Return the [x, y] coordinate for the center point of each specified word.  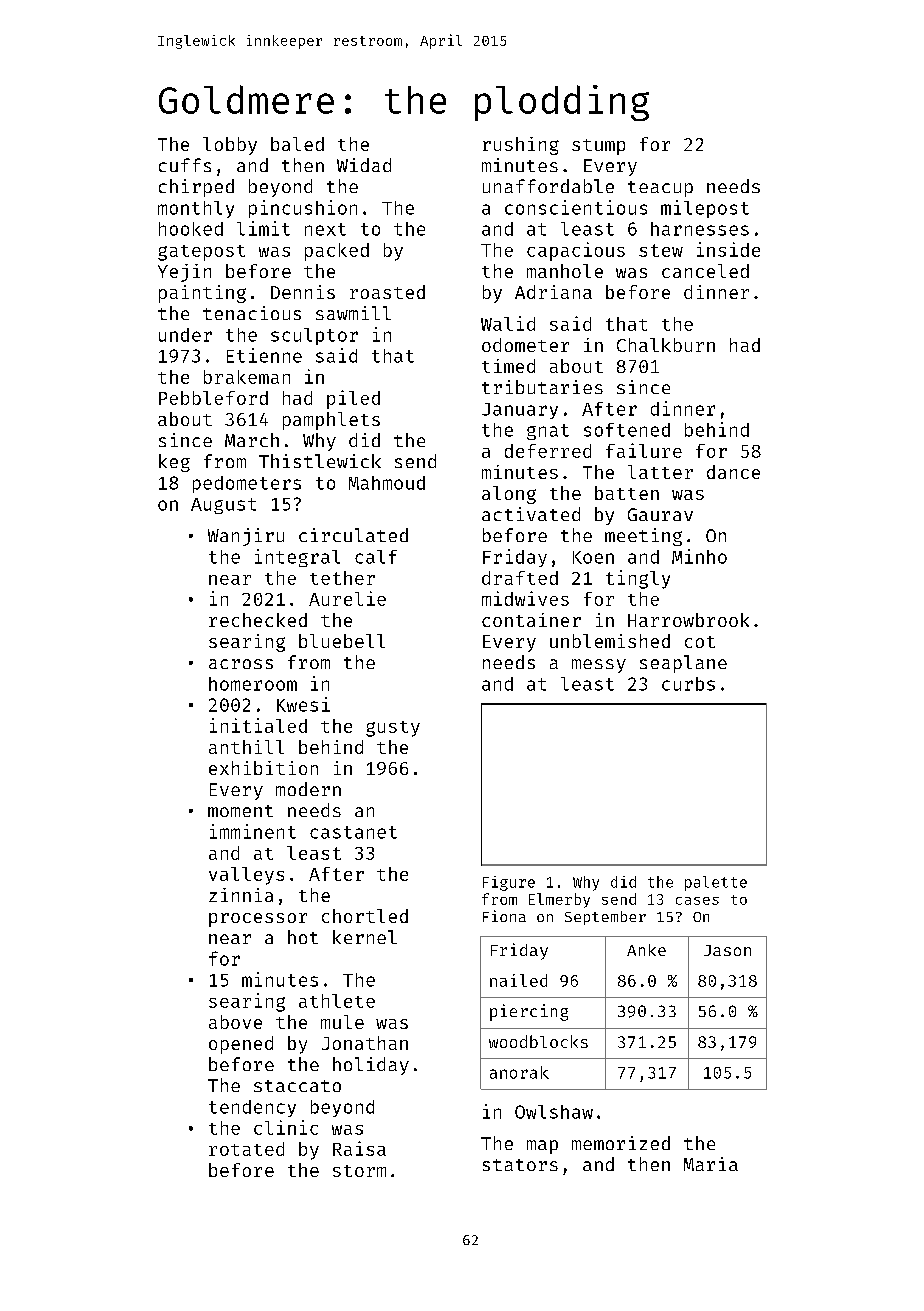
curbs [688, 684]
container [531, 620]
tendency [252, 1108]
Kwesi [303, 704]
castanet [353, 832]
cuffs [185, 165]
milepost [705, 209]
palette [716, 883]
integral [297, 558]
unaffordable [548, 186]
